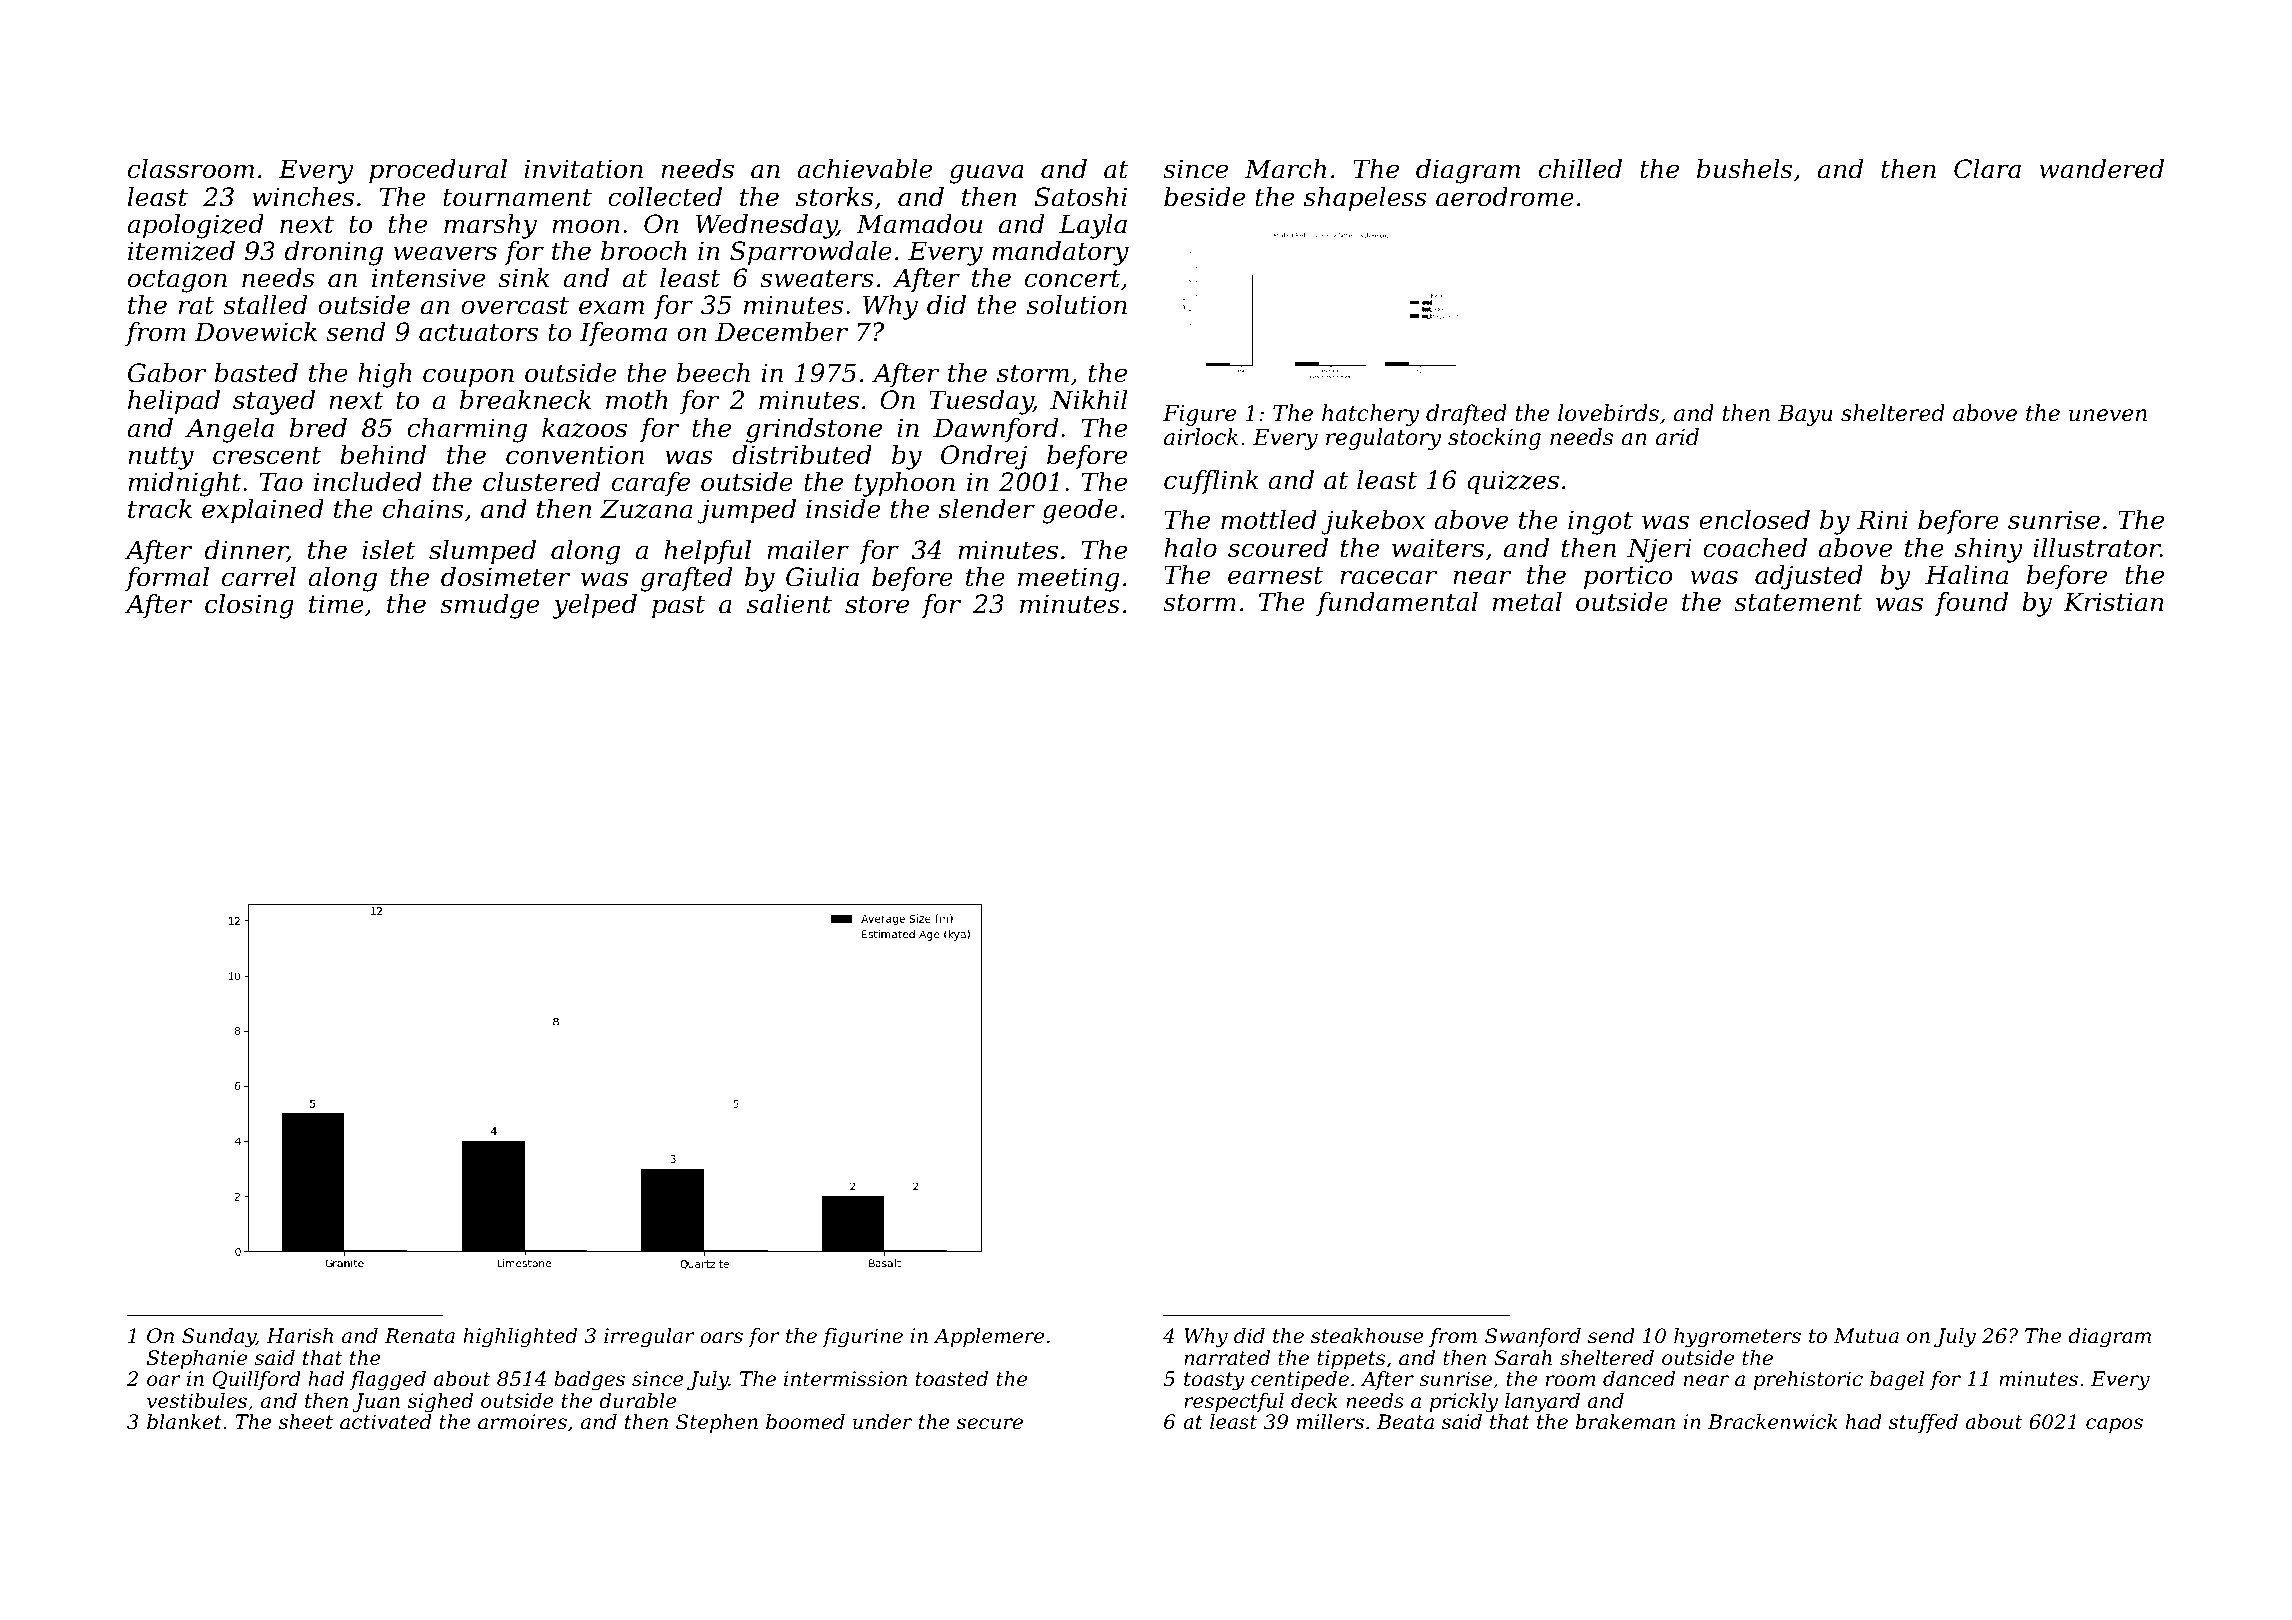 This page has width=2292, height=1620. I want to click on smudge, so click(489, 606).
